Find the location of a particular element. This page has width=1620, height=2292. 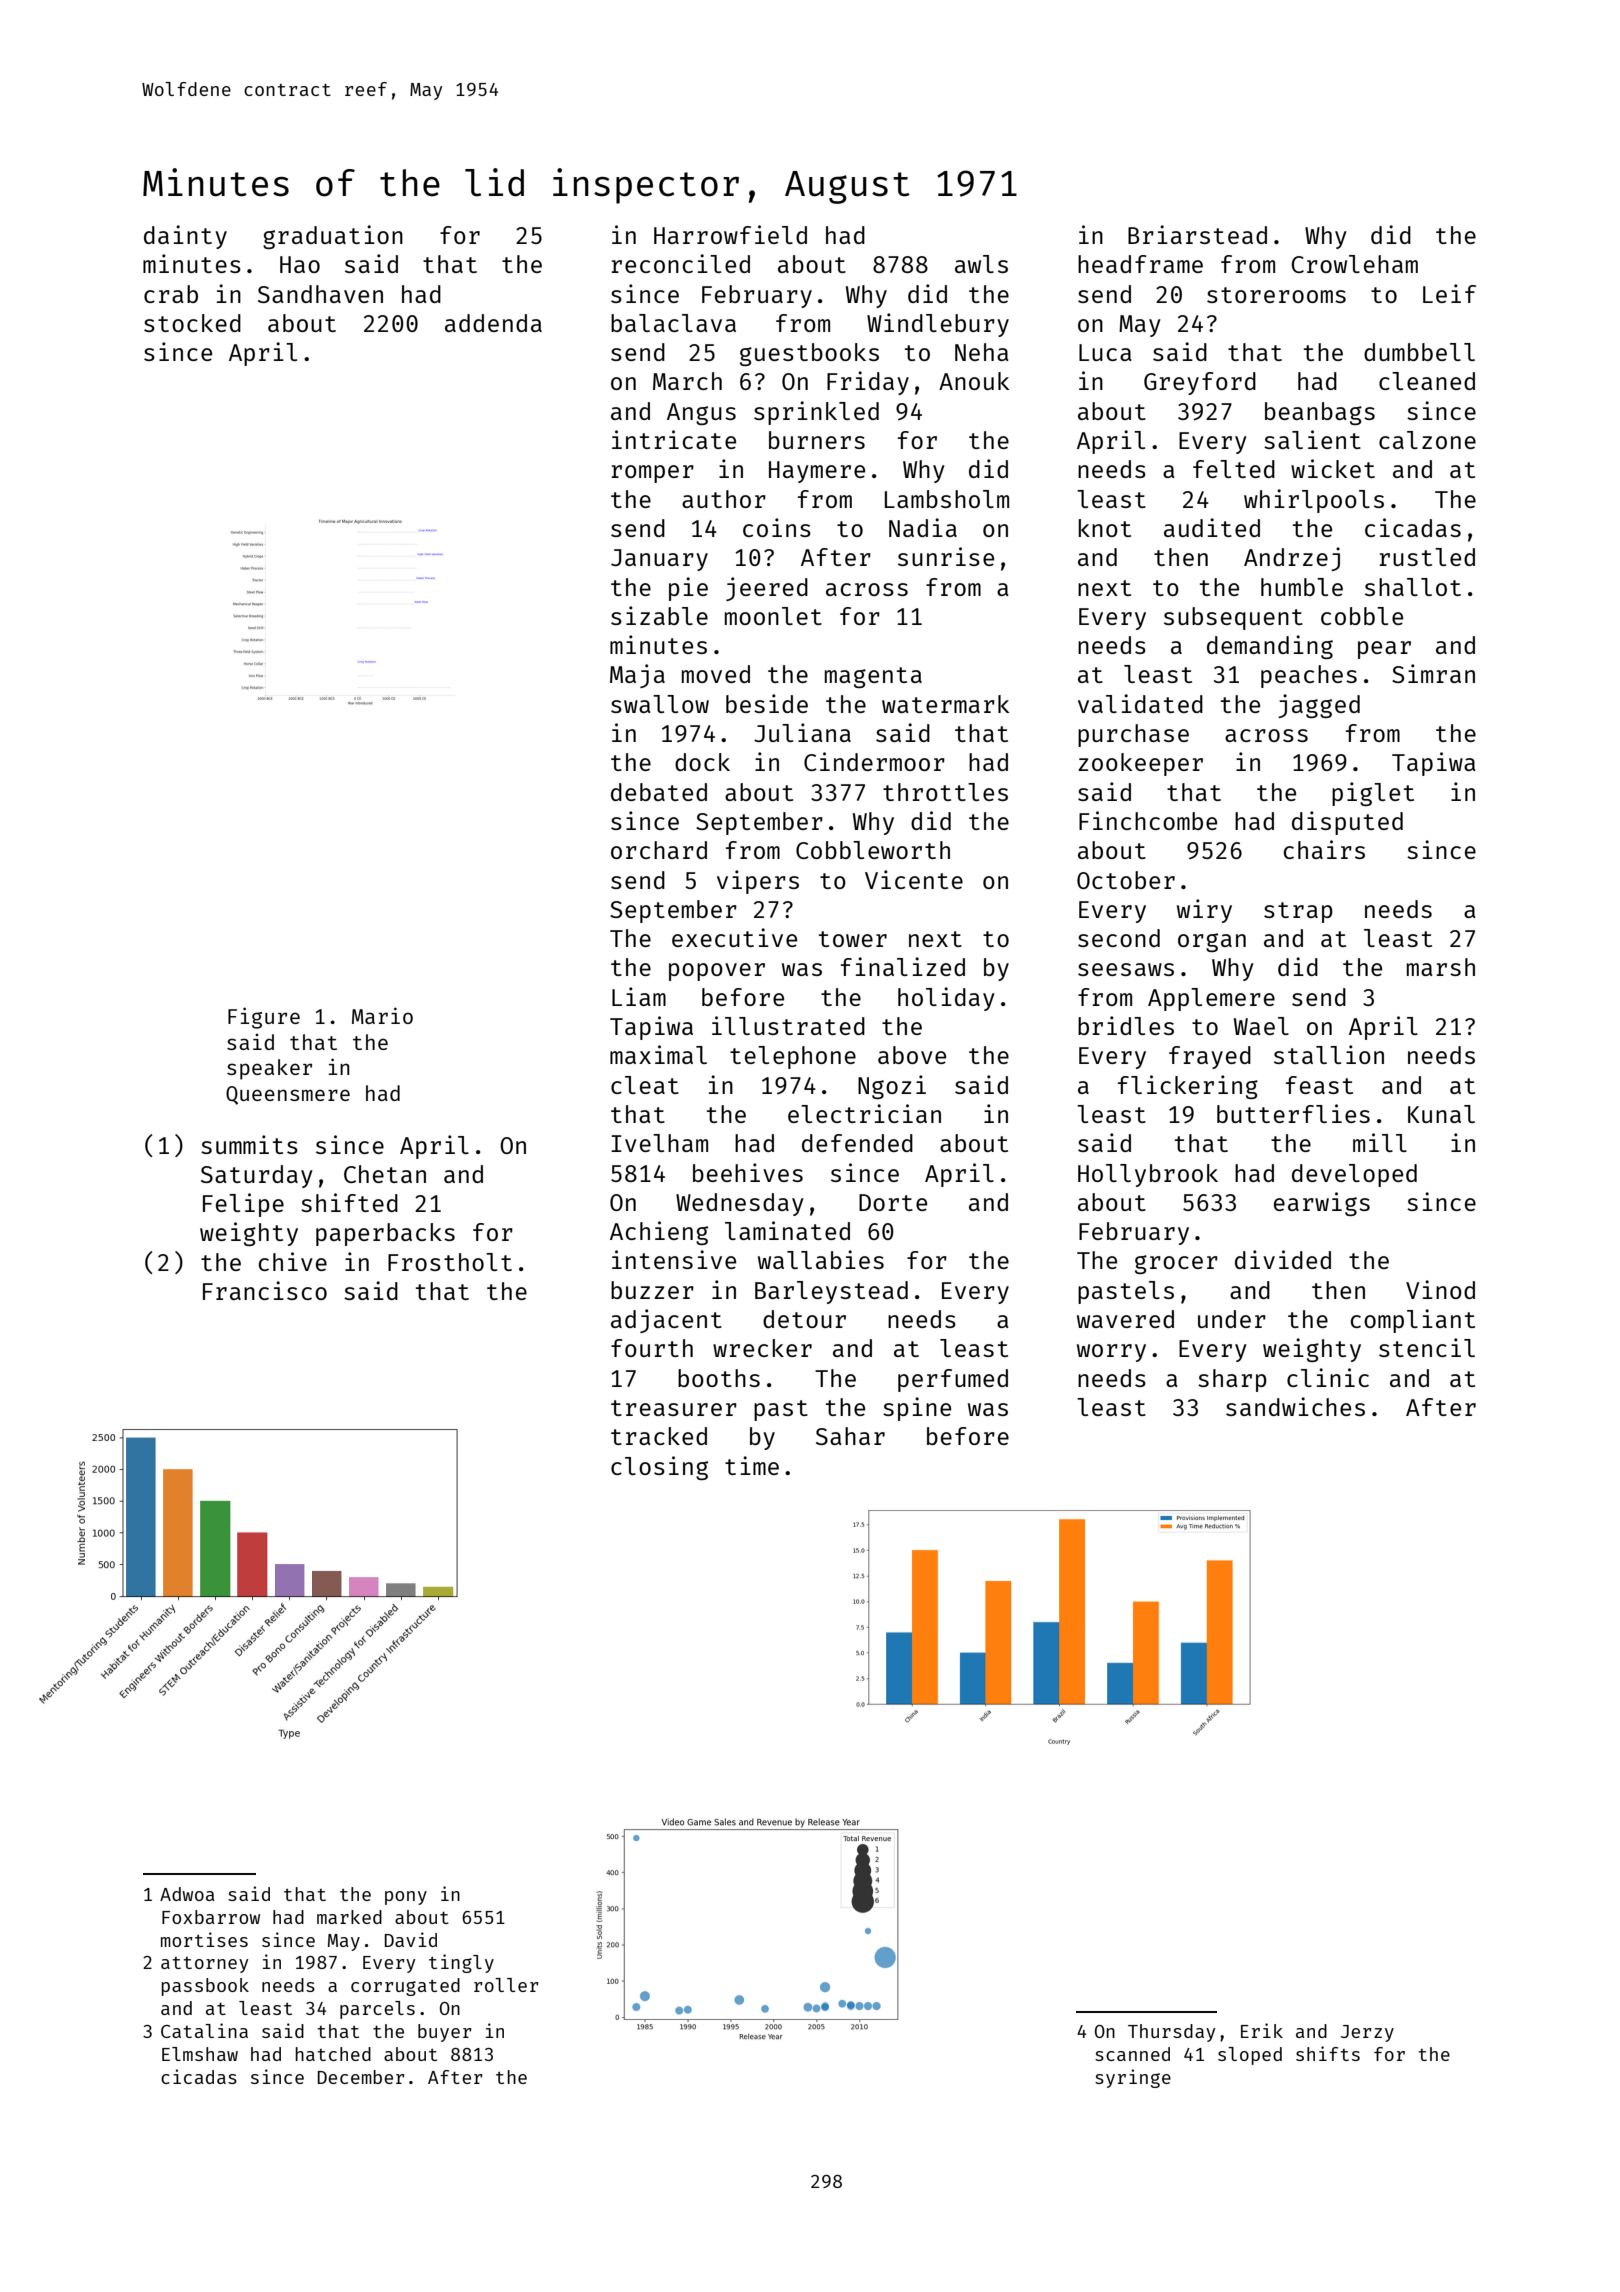

balaclava is located at coordinates (673, 323).
